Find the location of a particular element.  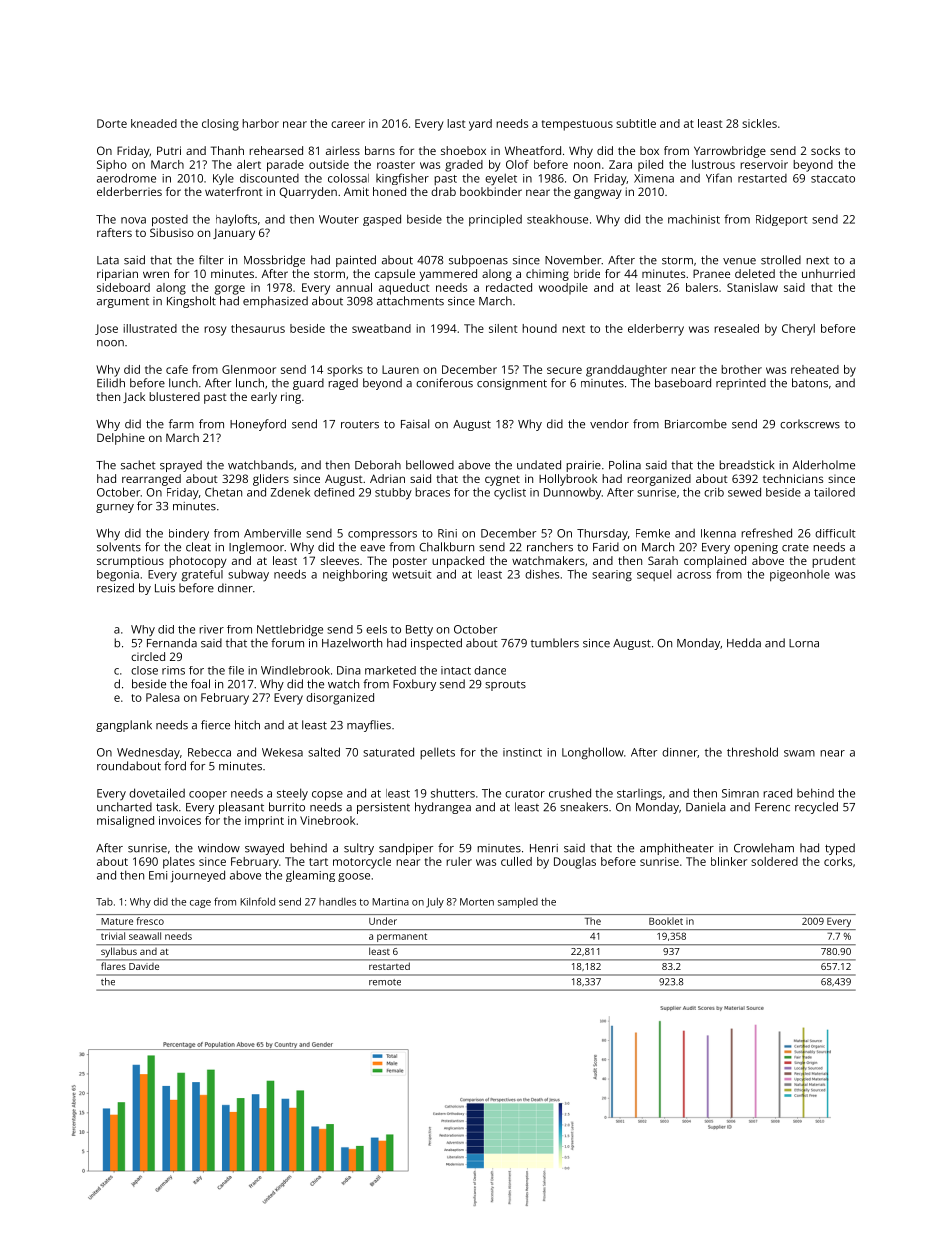

early is located at coordinates (264, 398).
